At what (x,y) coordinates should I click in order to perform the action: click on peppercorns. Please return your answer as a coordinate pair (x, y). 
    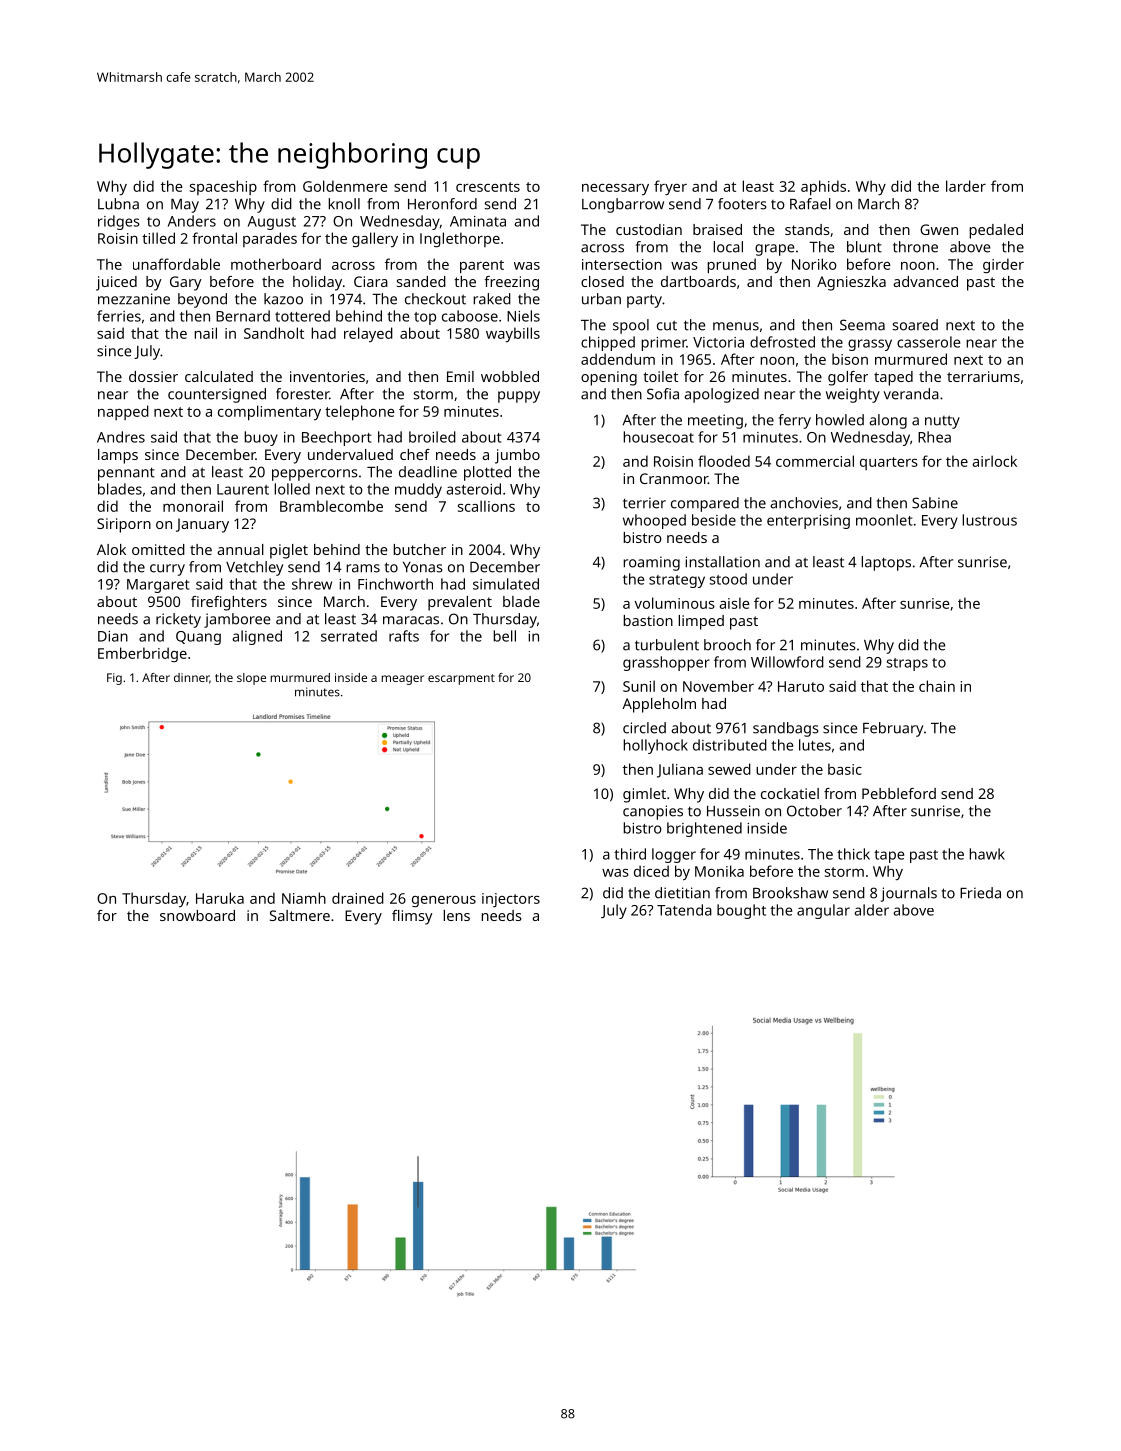
    Looking at the image, I should click on (315, 475).
